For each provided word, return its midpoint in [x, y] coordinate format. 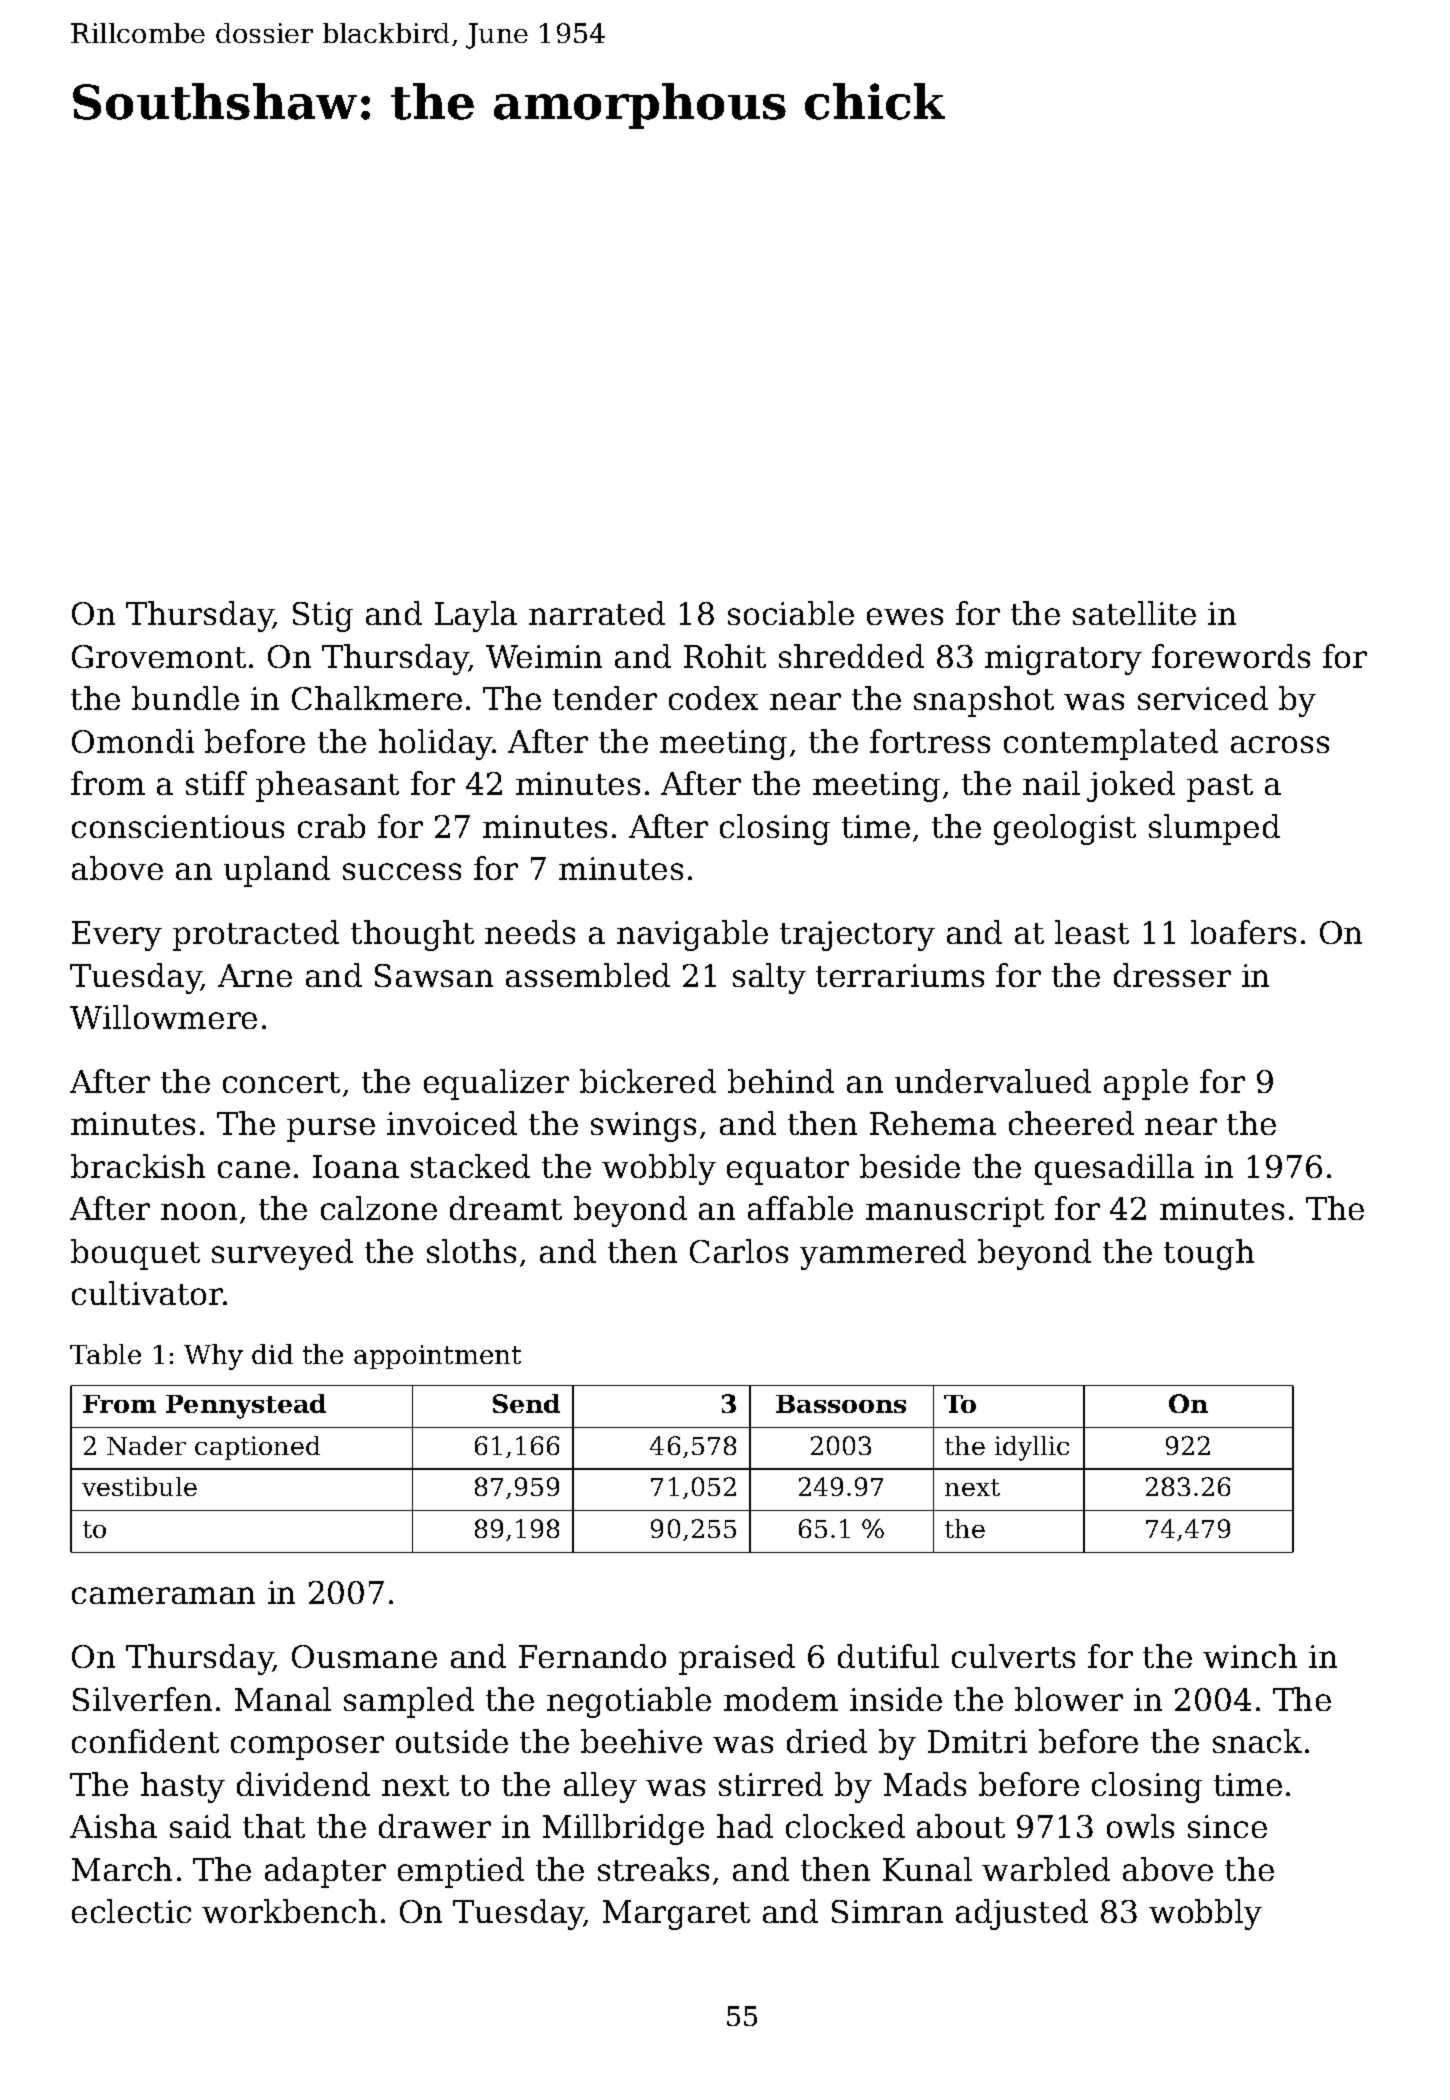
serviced [1203, 698]
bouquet [135, 1254]
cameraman [163, 1595]
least [1092, 932]
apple [1146, 1084]
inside [896, 1699]
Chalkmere [377, 698]
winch [1250, 1656]
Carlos [739, 1251]
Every [117, 936]
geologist [1065, 829]
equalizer [496, 1084]
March [122, 1869]
